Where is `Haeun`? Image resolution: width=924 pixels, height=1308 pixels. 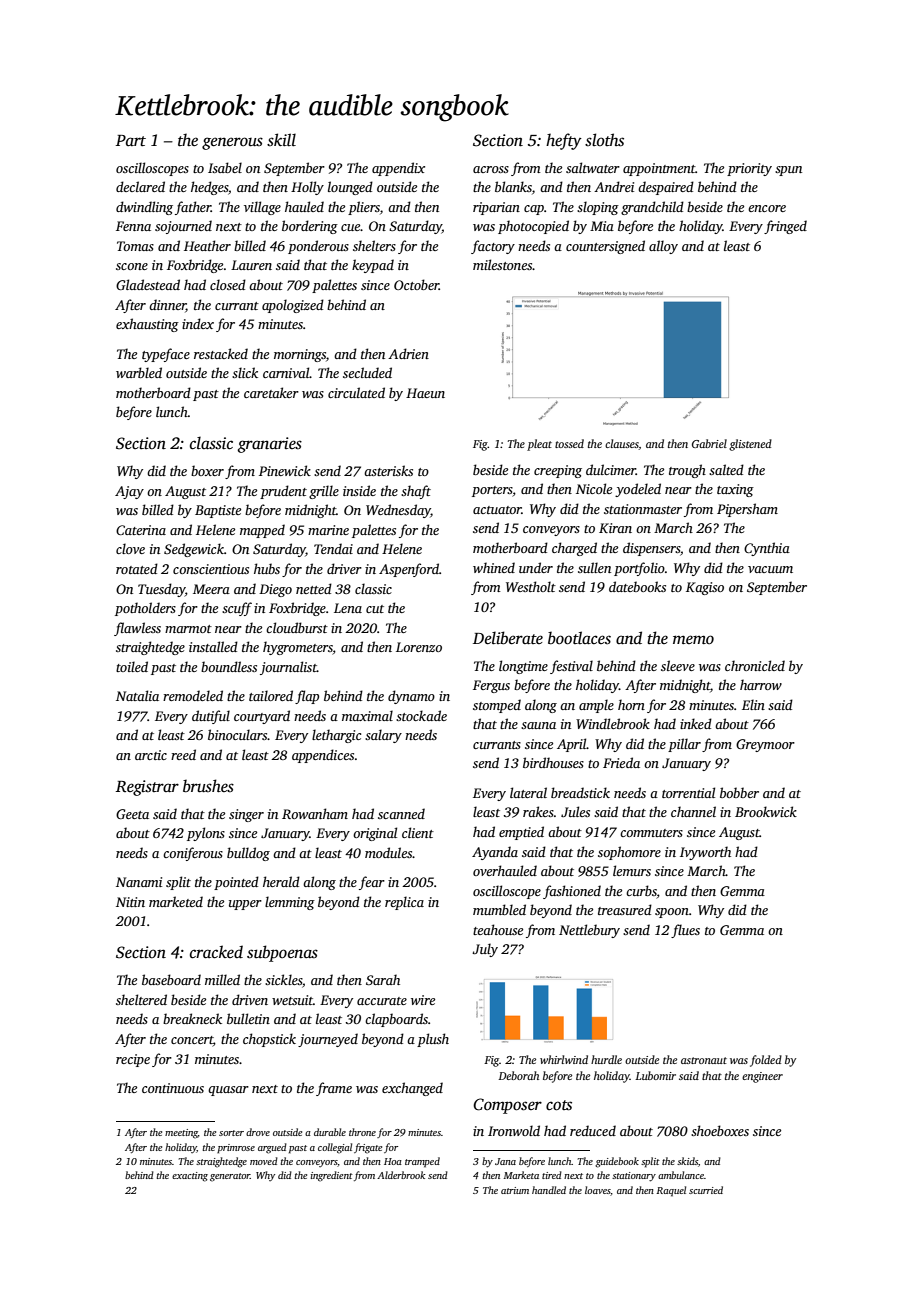 Haeun is located at coordinates (425, 393).
